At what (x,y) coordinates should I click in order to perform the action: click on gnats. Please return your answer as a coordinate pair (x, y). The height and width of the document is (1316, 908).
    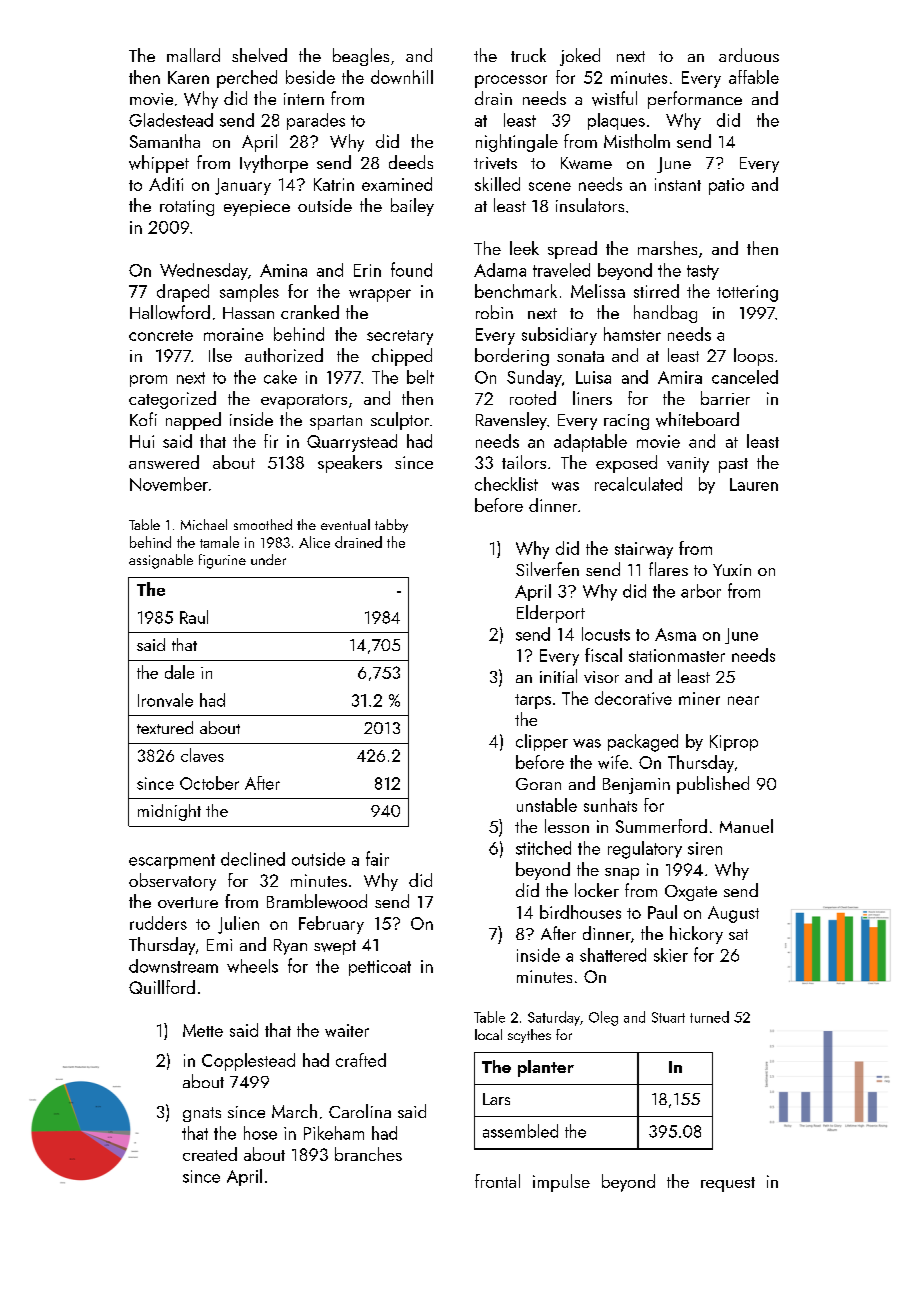
    Looking at the image, I should click on (202, 1114).
